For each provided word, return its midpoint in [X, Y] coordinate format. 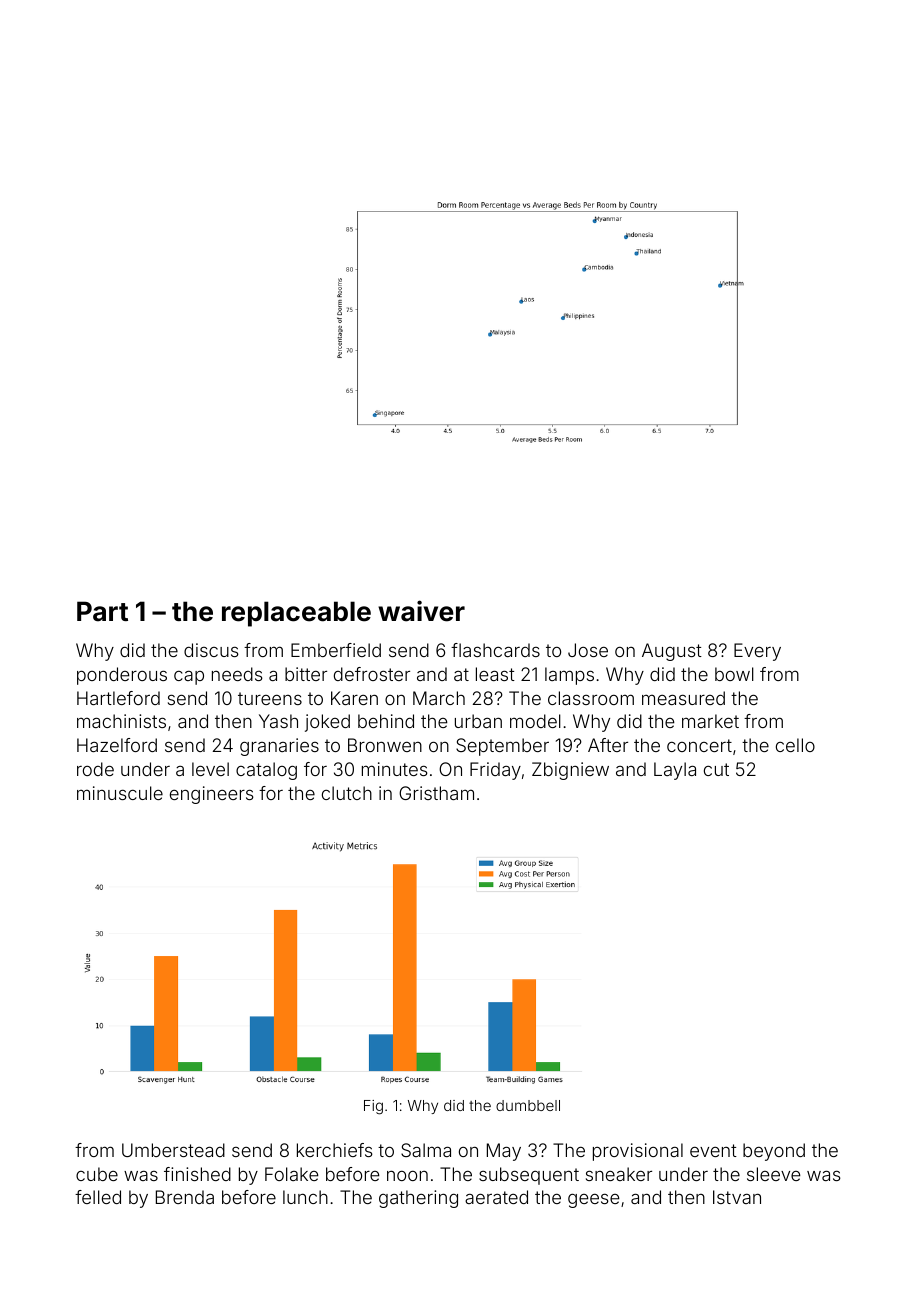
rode [95, 769]
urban [478, 721]
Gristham [436, 793]
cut [716, 769]
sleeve [774, 1174]
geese [594, 1200]
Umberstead [173, 1150]
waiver [421, 611]
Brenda [185, 1197]
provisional [638, 1152]
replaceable [296, 614]
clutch [347, 793]
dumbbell [528, 1105]
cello [795, 745]
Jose [588, 650]
